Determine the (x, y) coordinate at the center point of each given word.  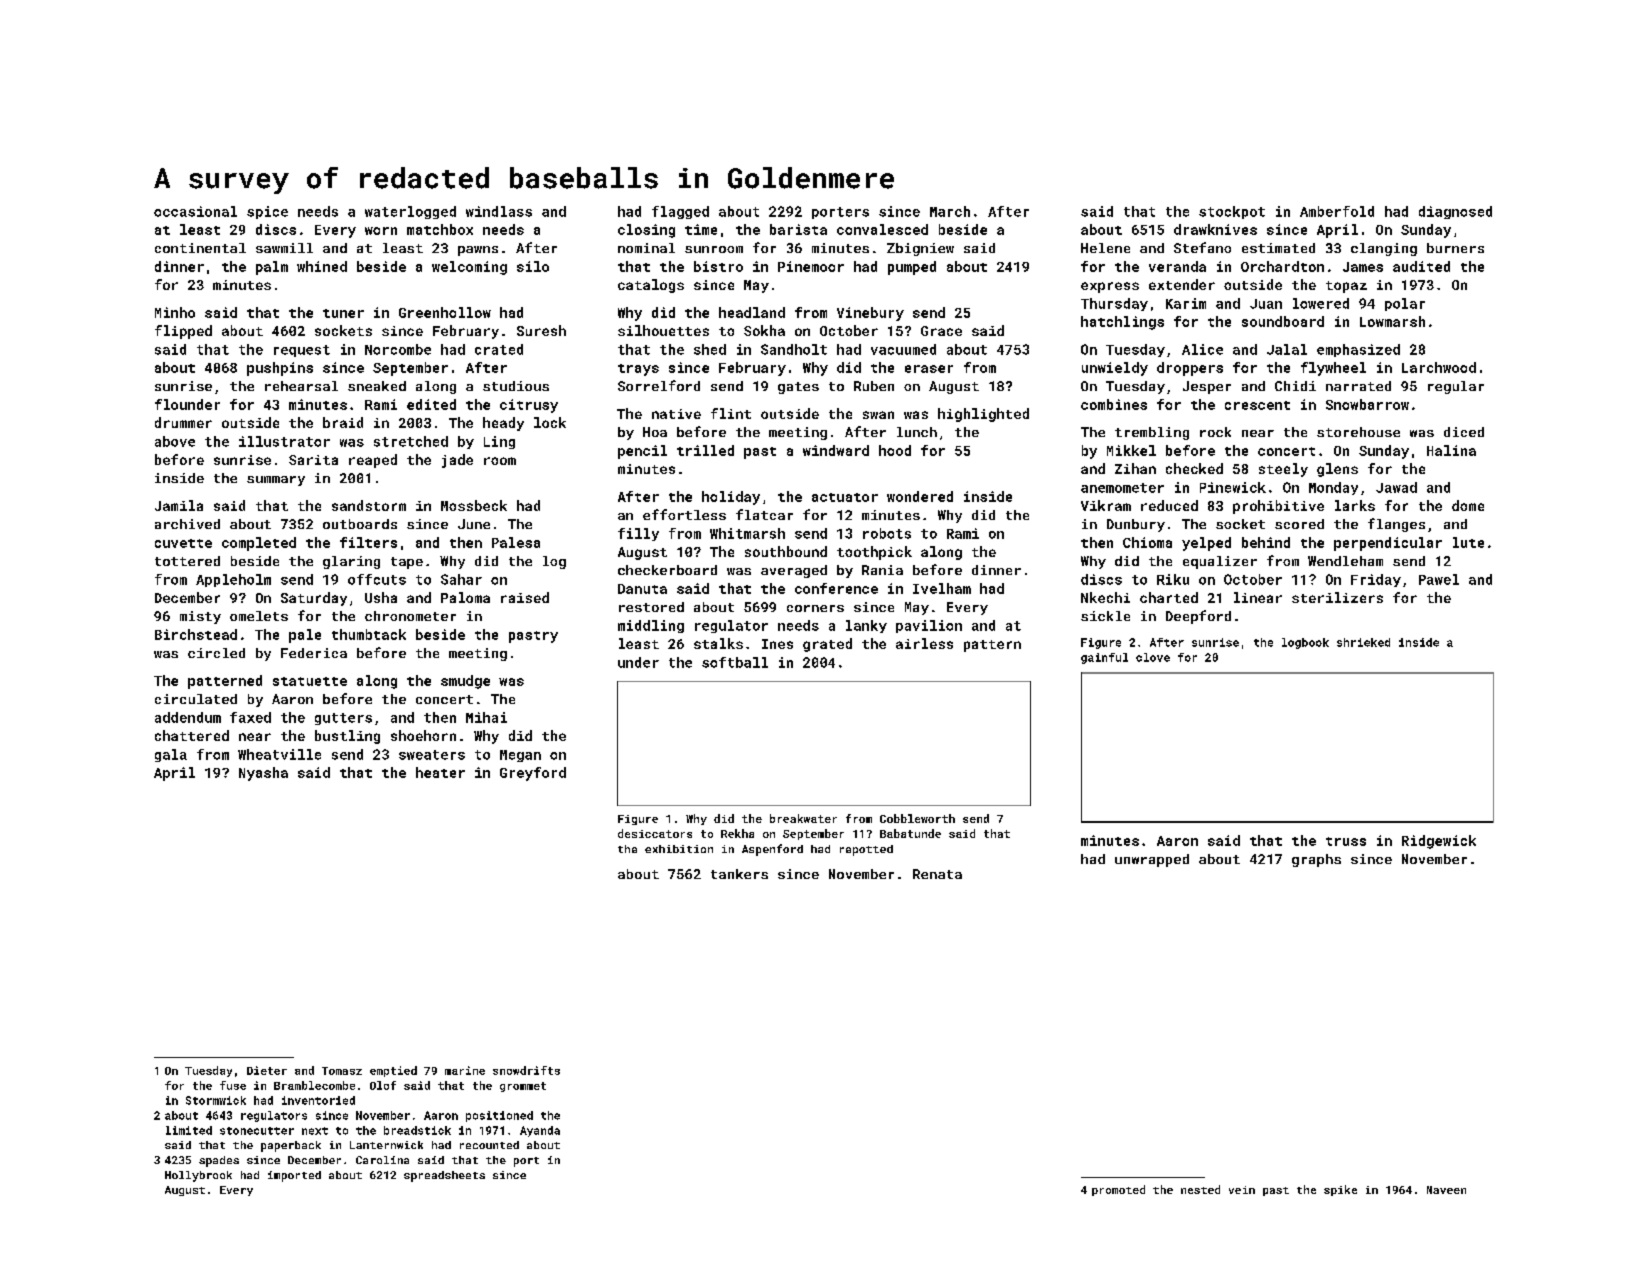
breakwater (803, 818)
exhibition (679, 849)
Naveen (1446, 1190)
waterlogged (410, 212)
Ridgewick (1439, 842)
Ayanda (540, 1131)
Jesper (1207, 387)
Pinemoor (811, 266)
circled (216, 653)
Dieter (267, 1070)
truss (1346, 841)
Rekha (737, 833)
